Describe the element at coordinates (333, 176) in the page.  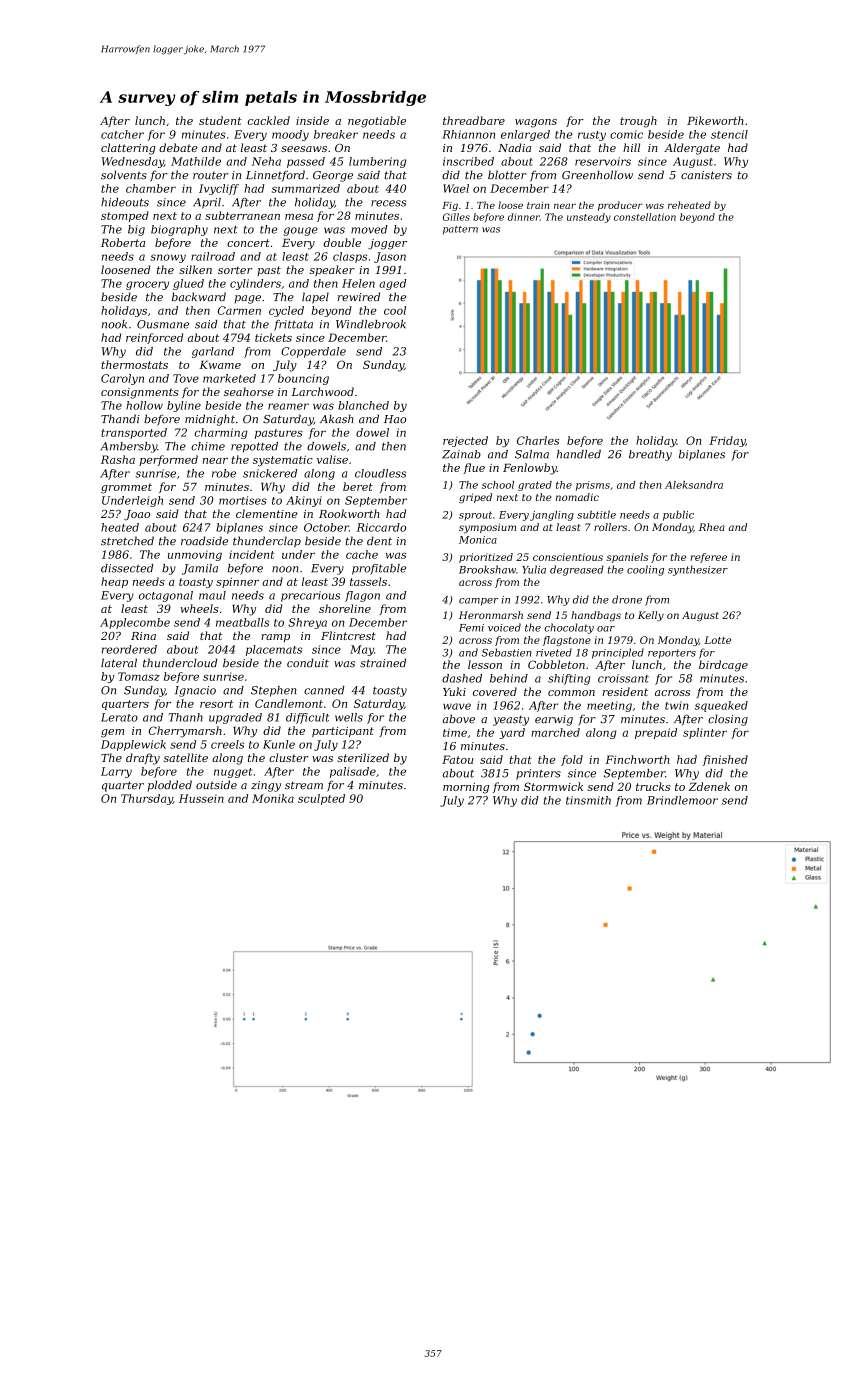
I see `George` at that location.
